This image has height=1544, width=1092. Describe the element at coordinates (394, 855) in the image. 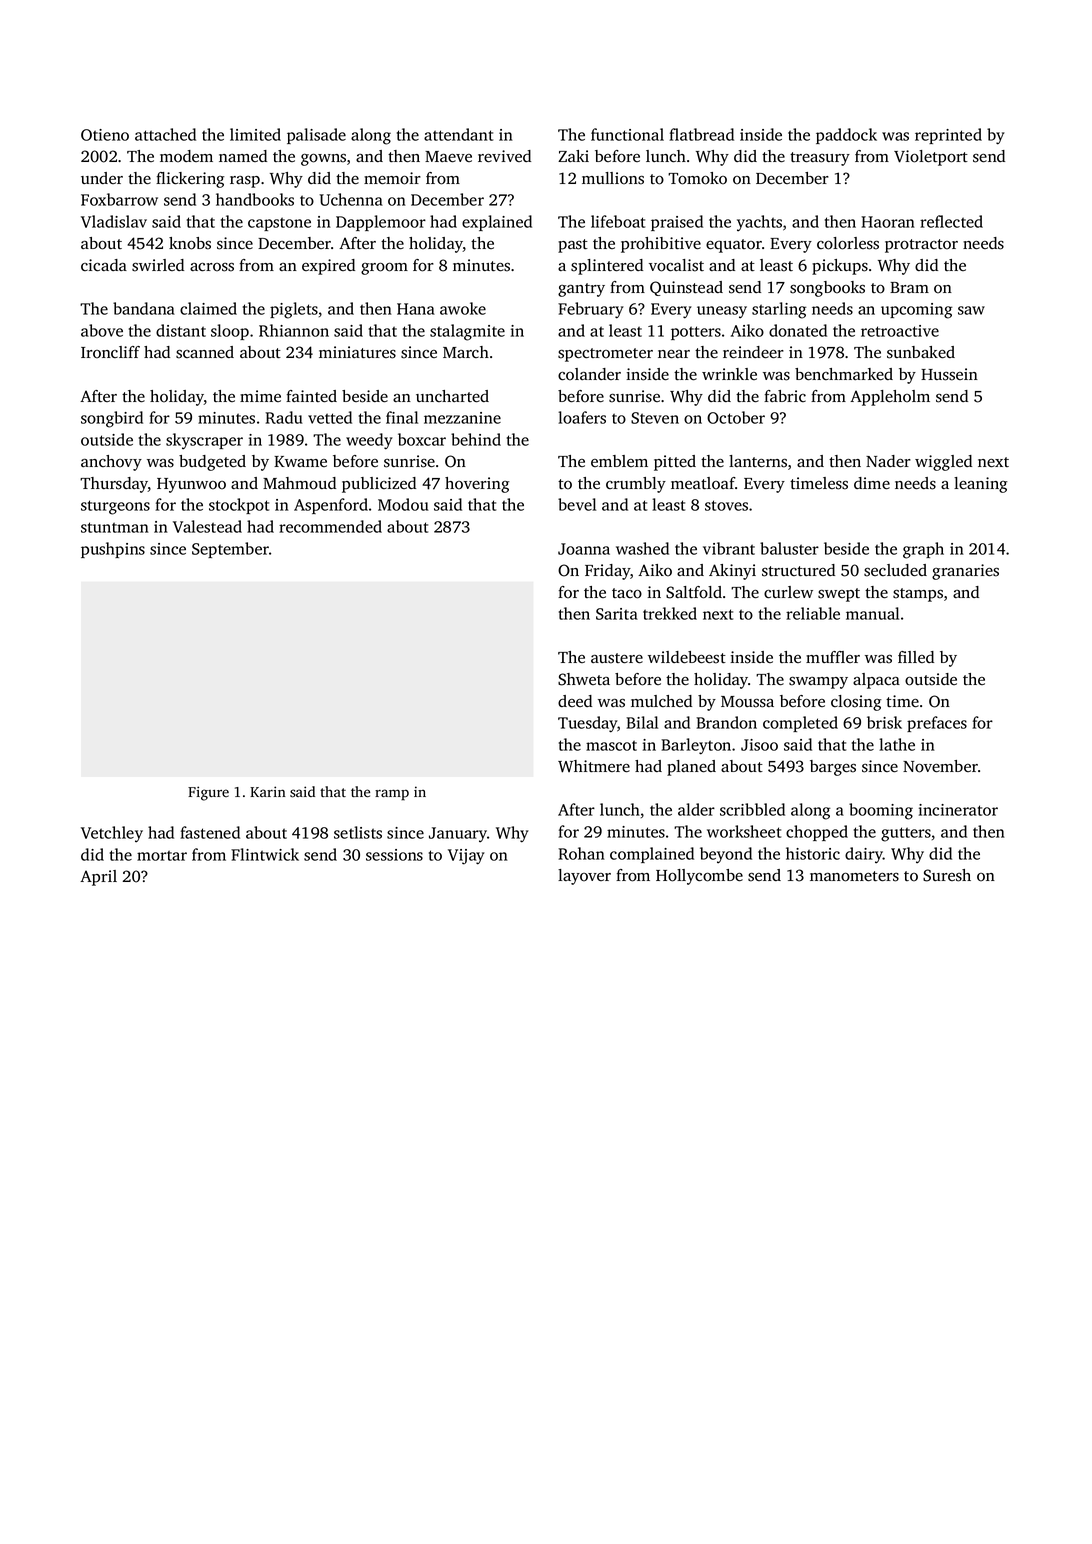

I see `sessions` at that location.
